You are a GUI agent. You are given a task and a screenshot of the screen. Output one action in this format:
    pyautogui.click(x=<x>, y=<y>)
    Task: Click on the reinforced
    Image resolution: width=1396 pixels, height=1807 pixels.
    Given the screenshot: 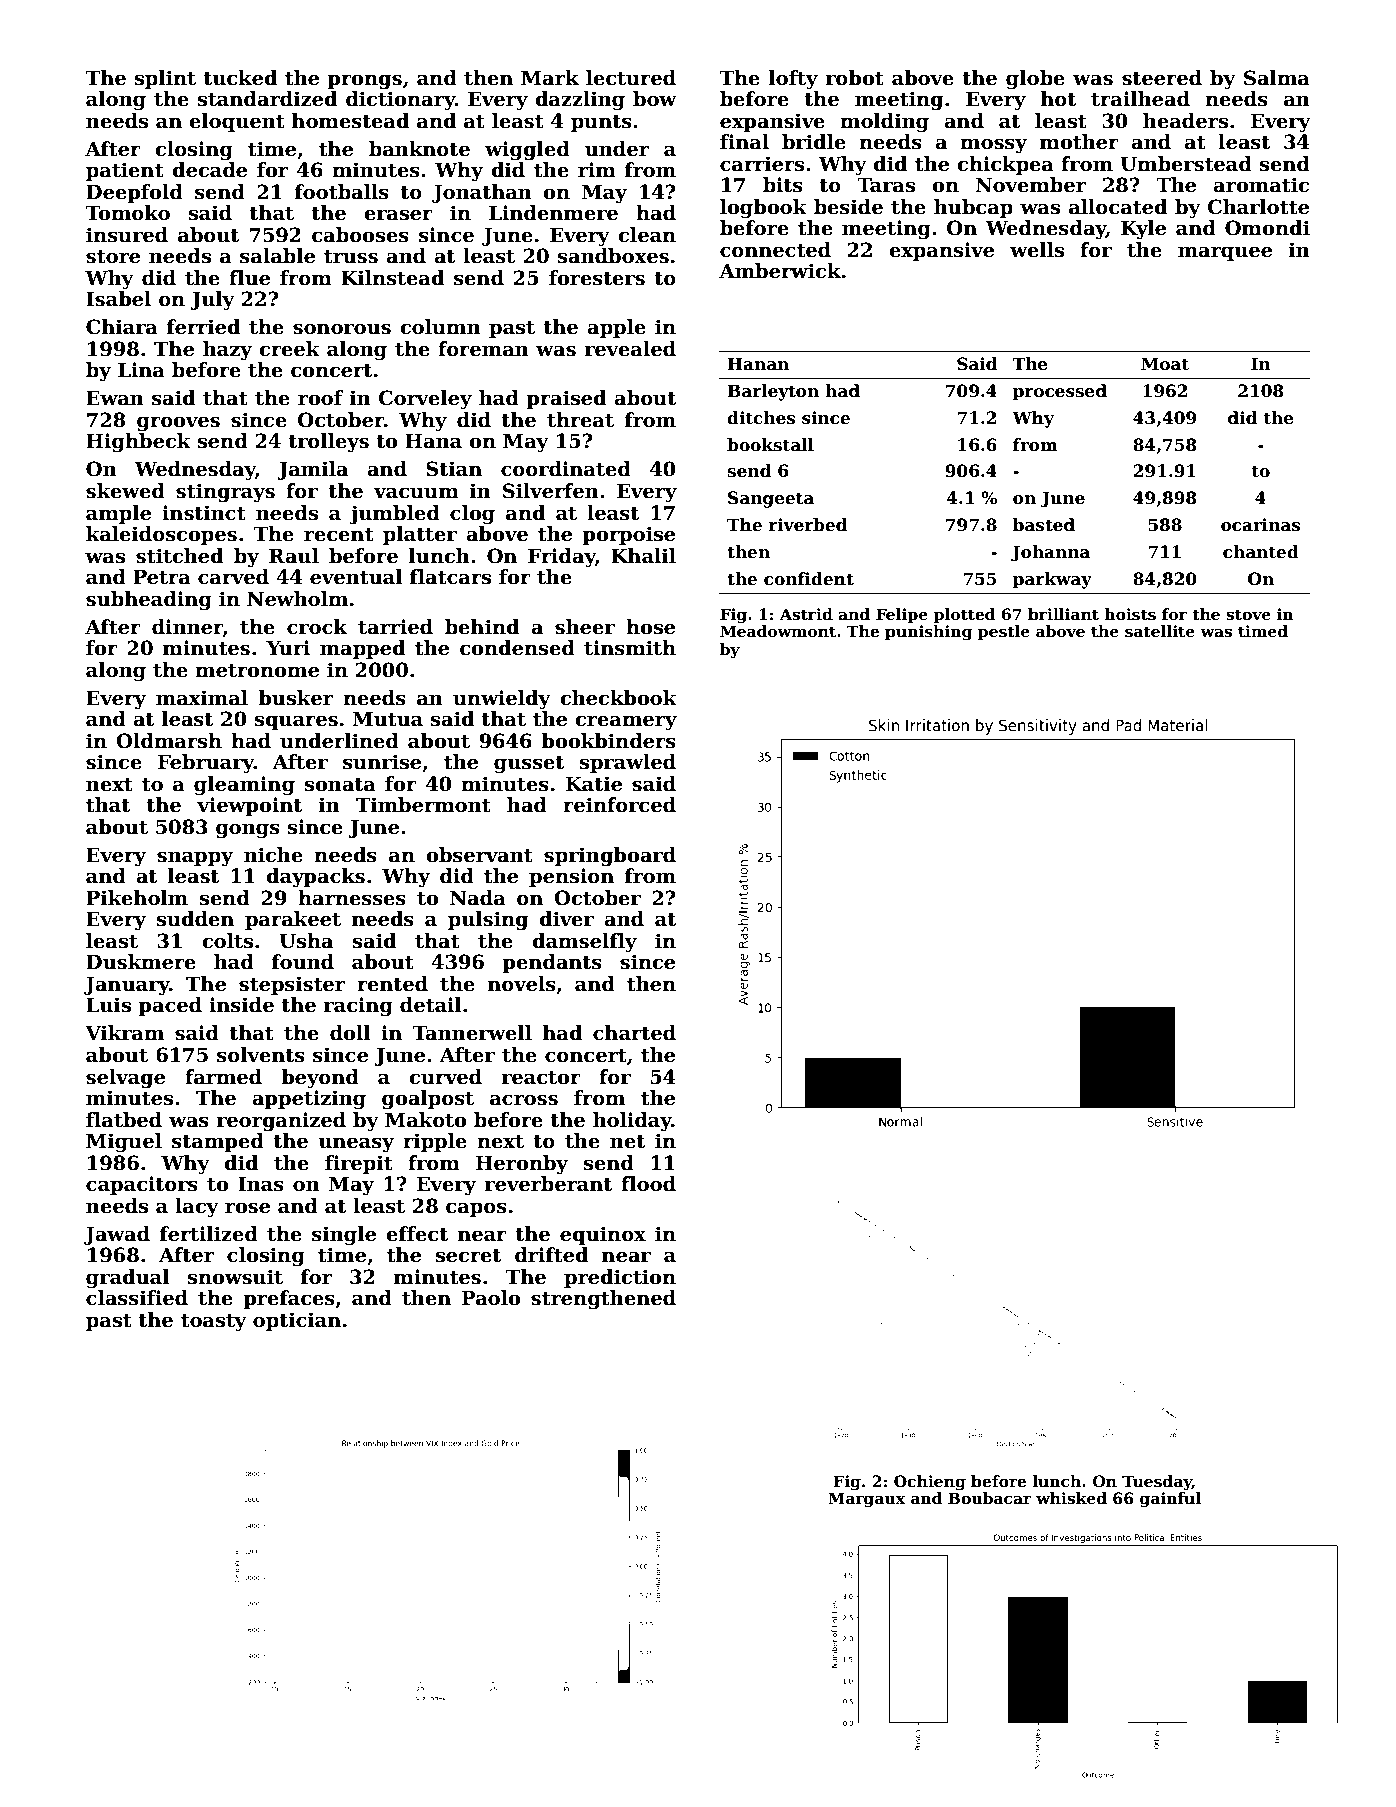 What is the action you would take?
    pyautogui.click(x=619, y=805)
